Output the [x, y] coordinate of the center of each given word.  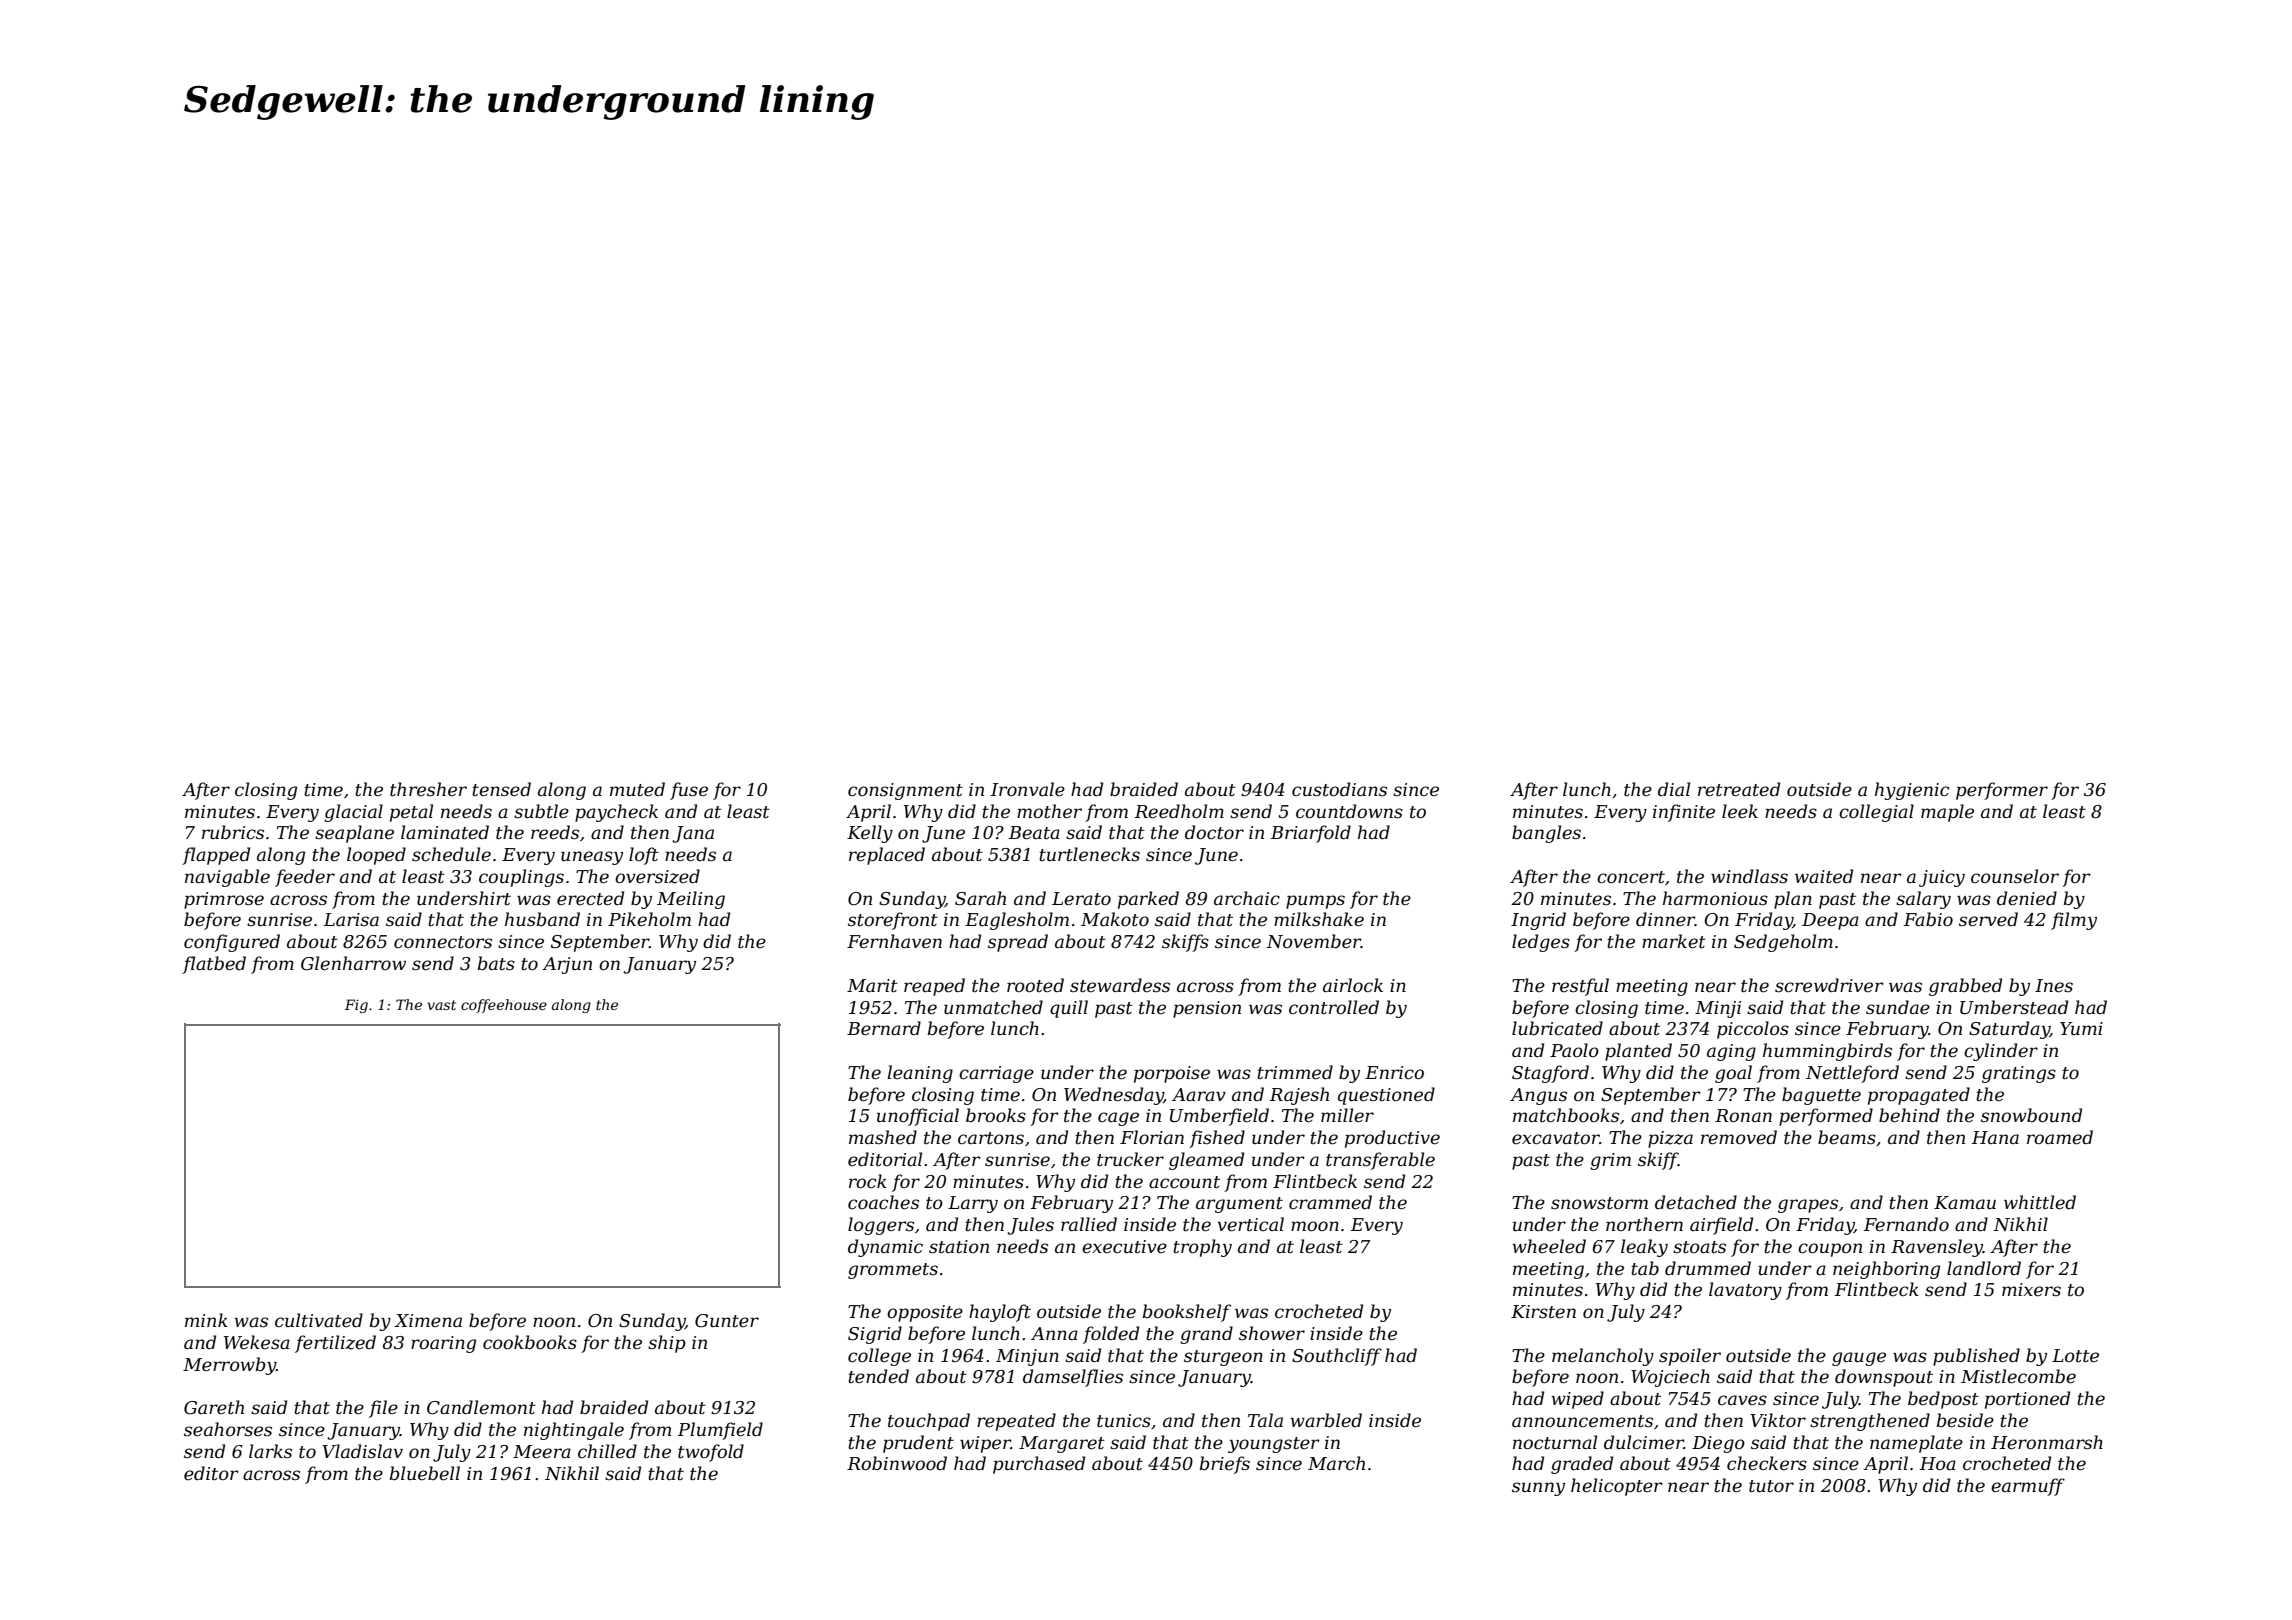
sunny [1538, 1489]
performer [2002, 791]
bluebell [425, 1473]
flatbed [214, 965]
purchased [1039, 1465]
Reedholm [1179, 811]
